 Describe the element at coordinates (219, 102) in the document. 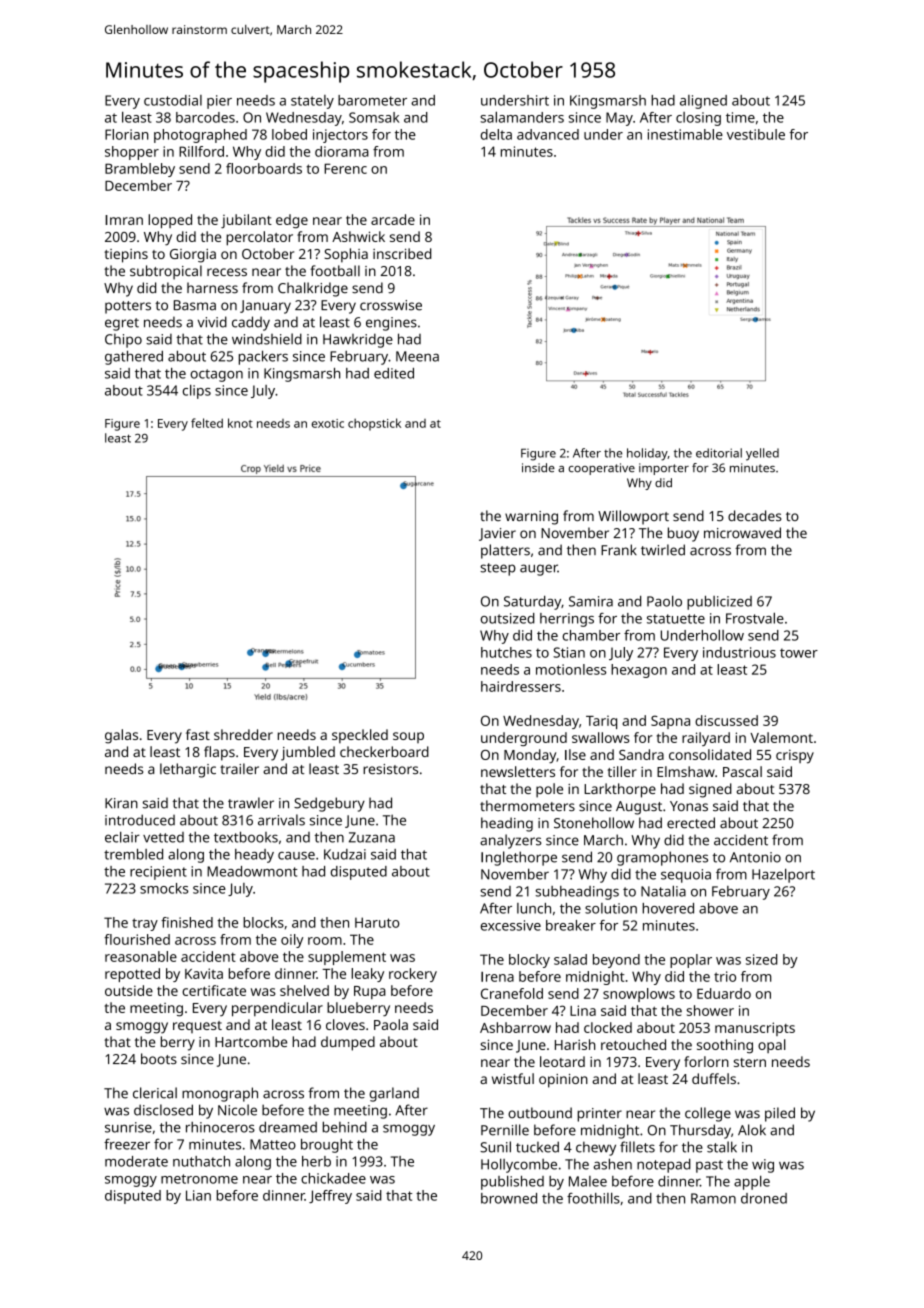

I see `pier` at that location.
